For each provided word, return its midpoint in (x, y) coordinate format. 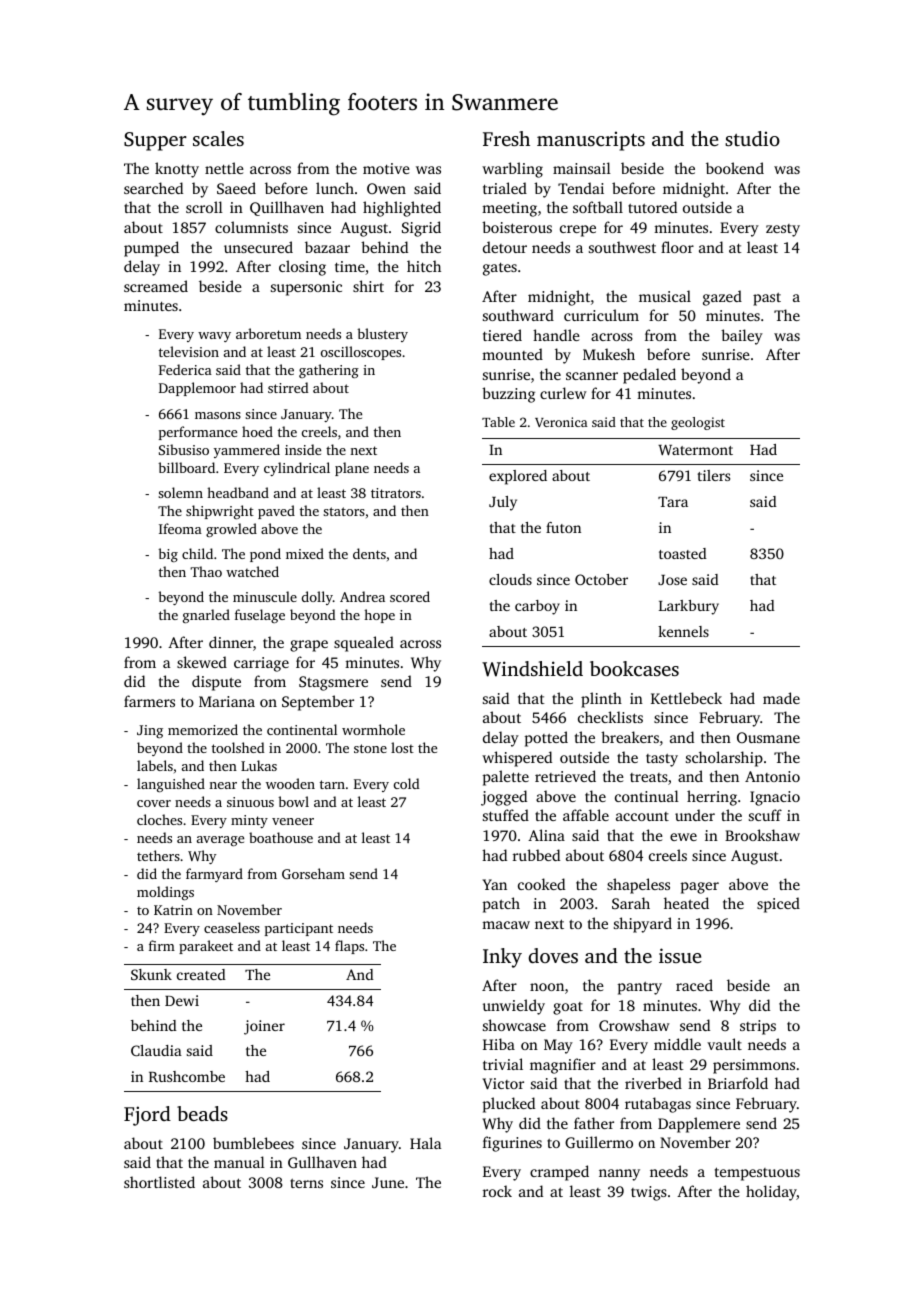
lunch (335, 188)
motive (386, 168)
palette (506, 778)
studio (752, 138)
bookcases (634, 668)
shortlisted (159, 1182)
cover (154, 803)
